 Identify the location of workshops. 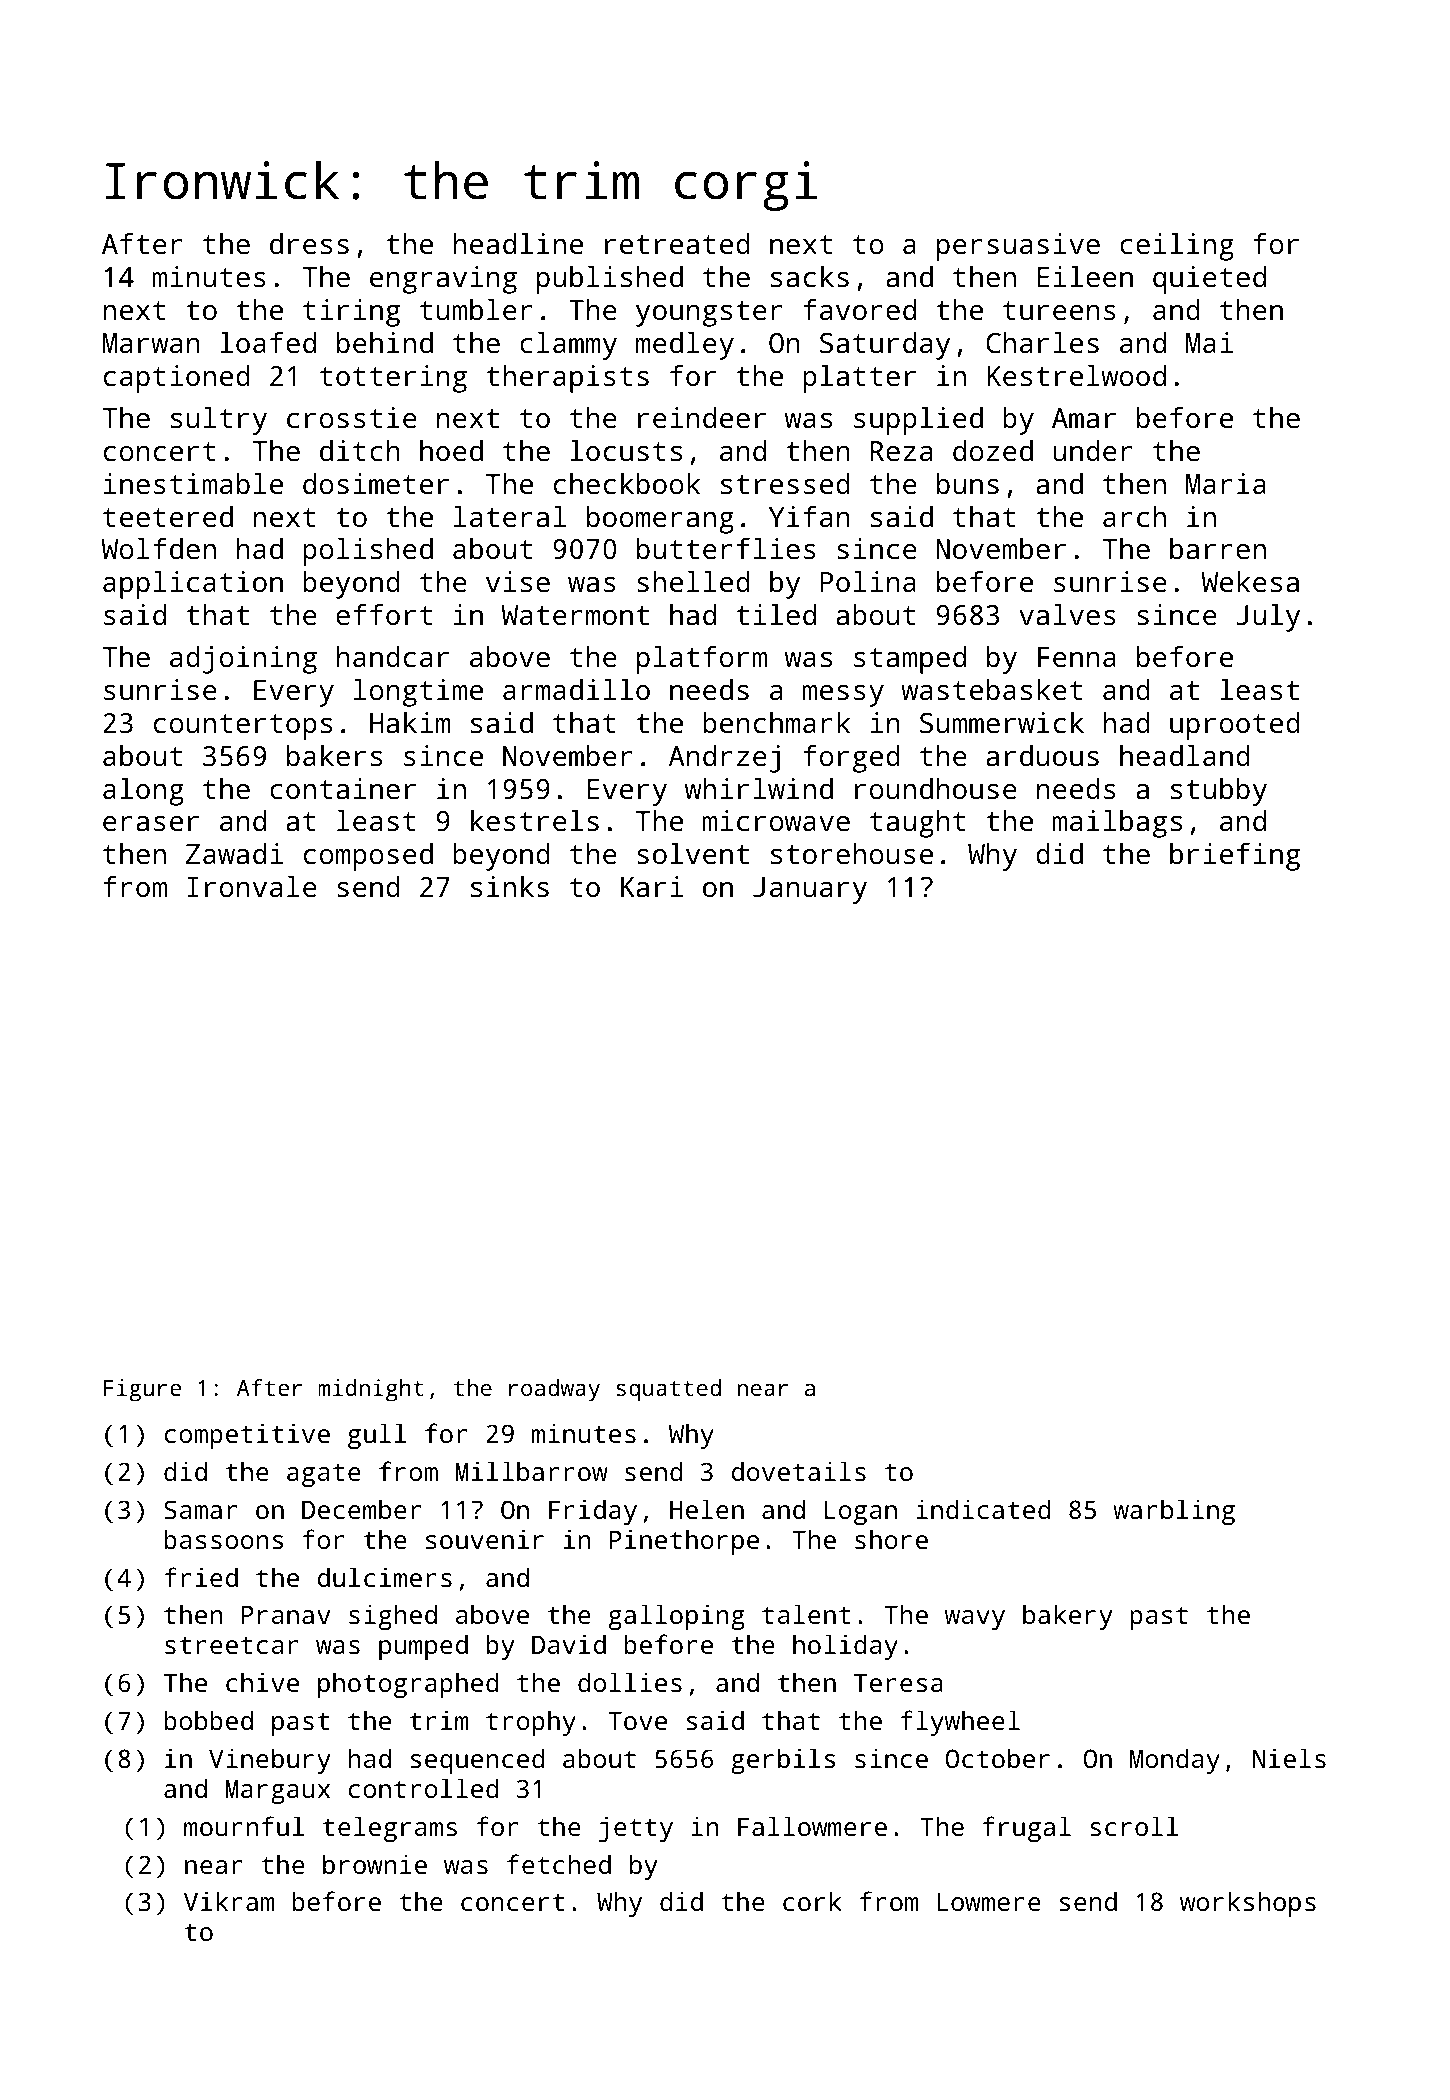
(1248, 1904).
